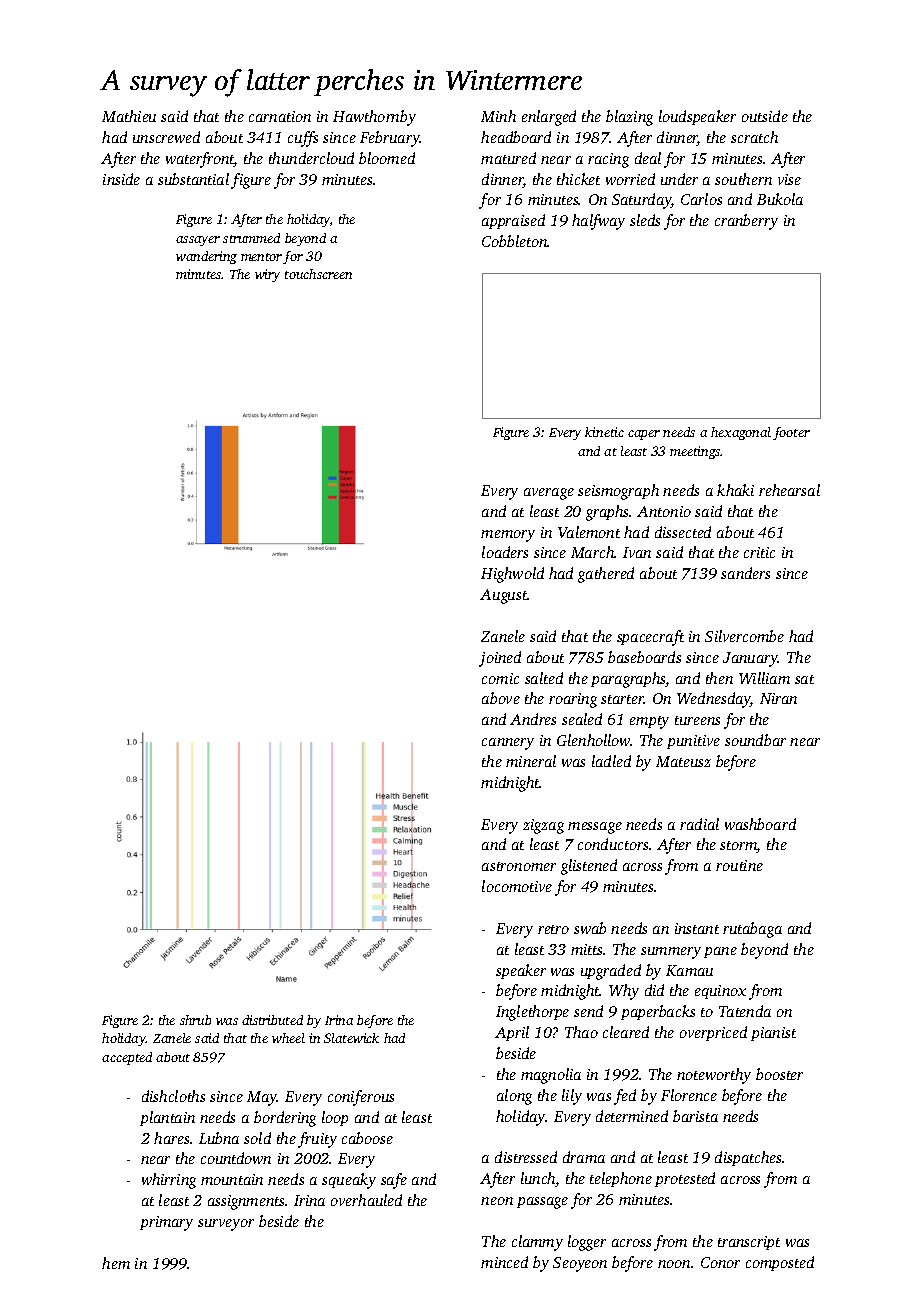 Image resolution: width=924 pixels, height=1308 pixels. What do you see at coordinates (504, 1262) in the screenshot?
I see `minced` at bounding box center [504, 1262].
